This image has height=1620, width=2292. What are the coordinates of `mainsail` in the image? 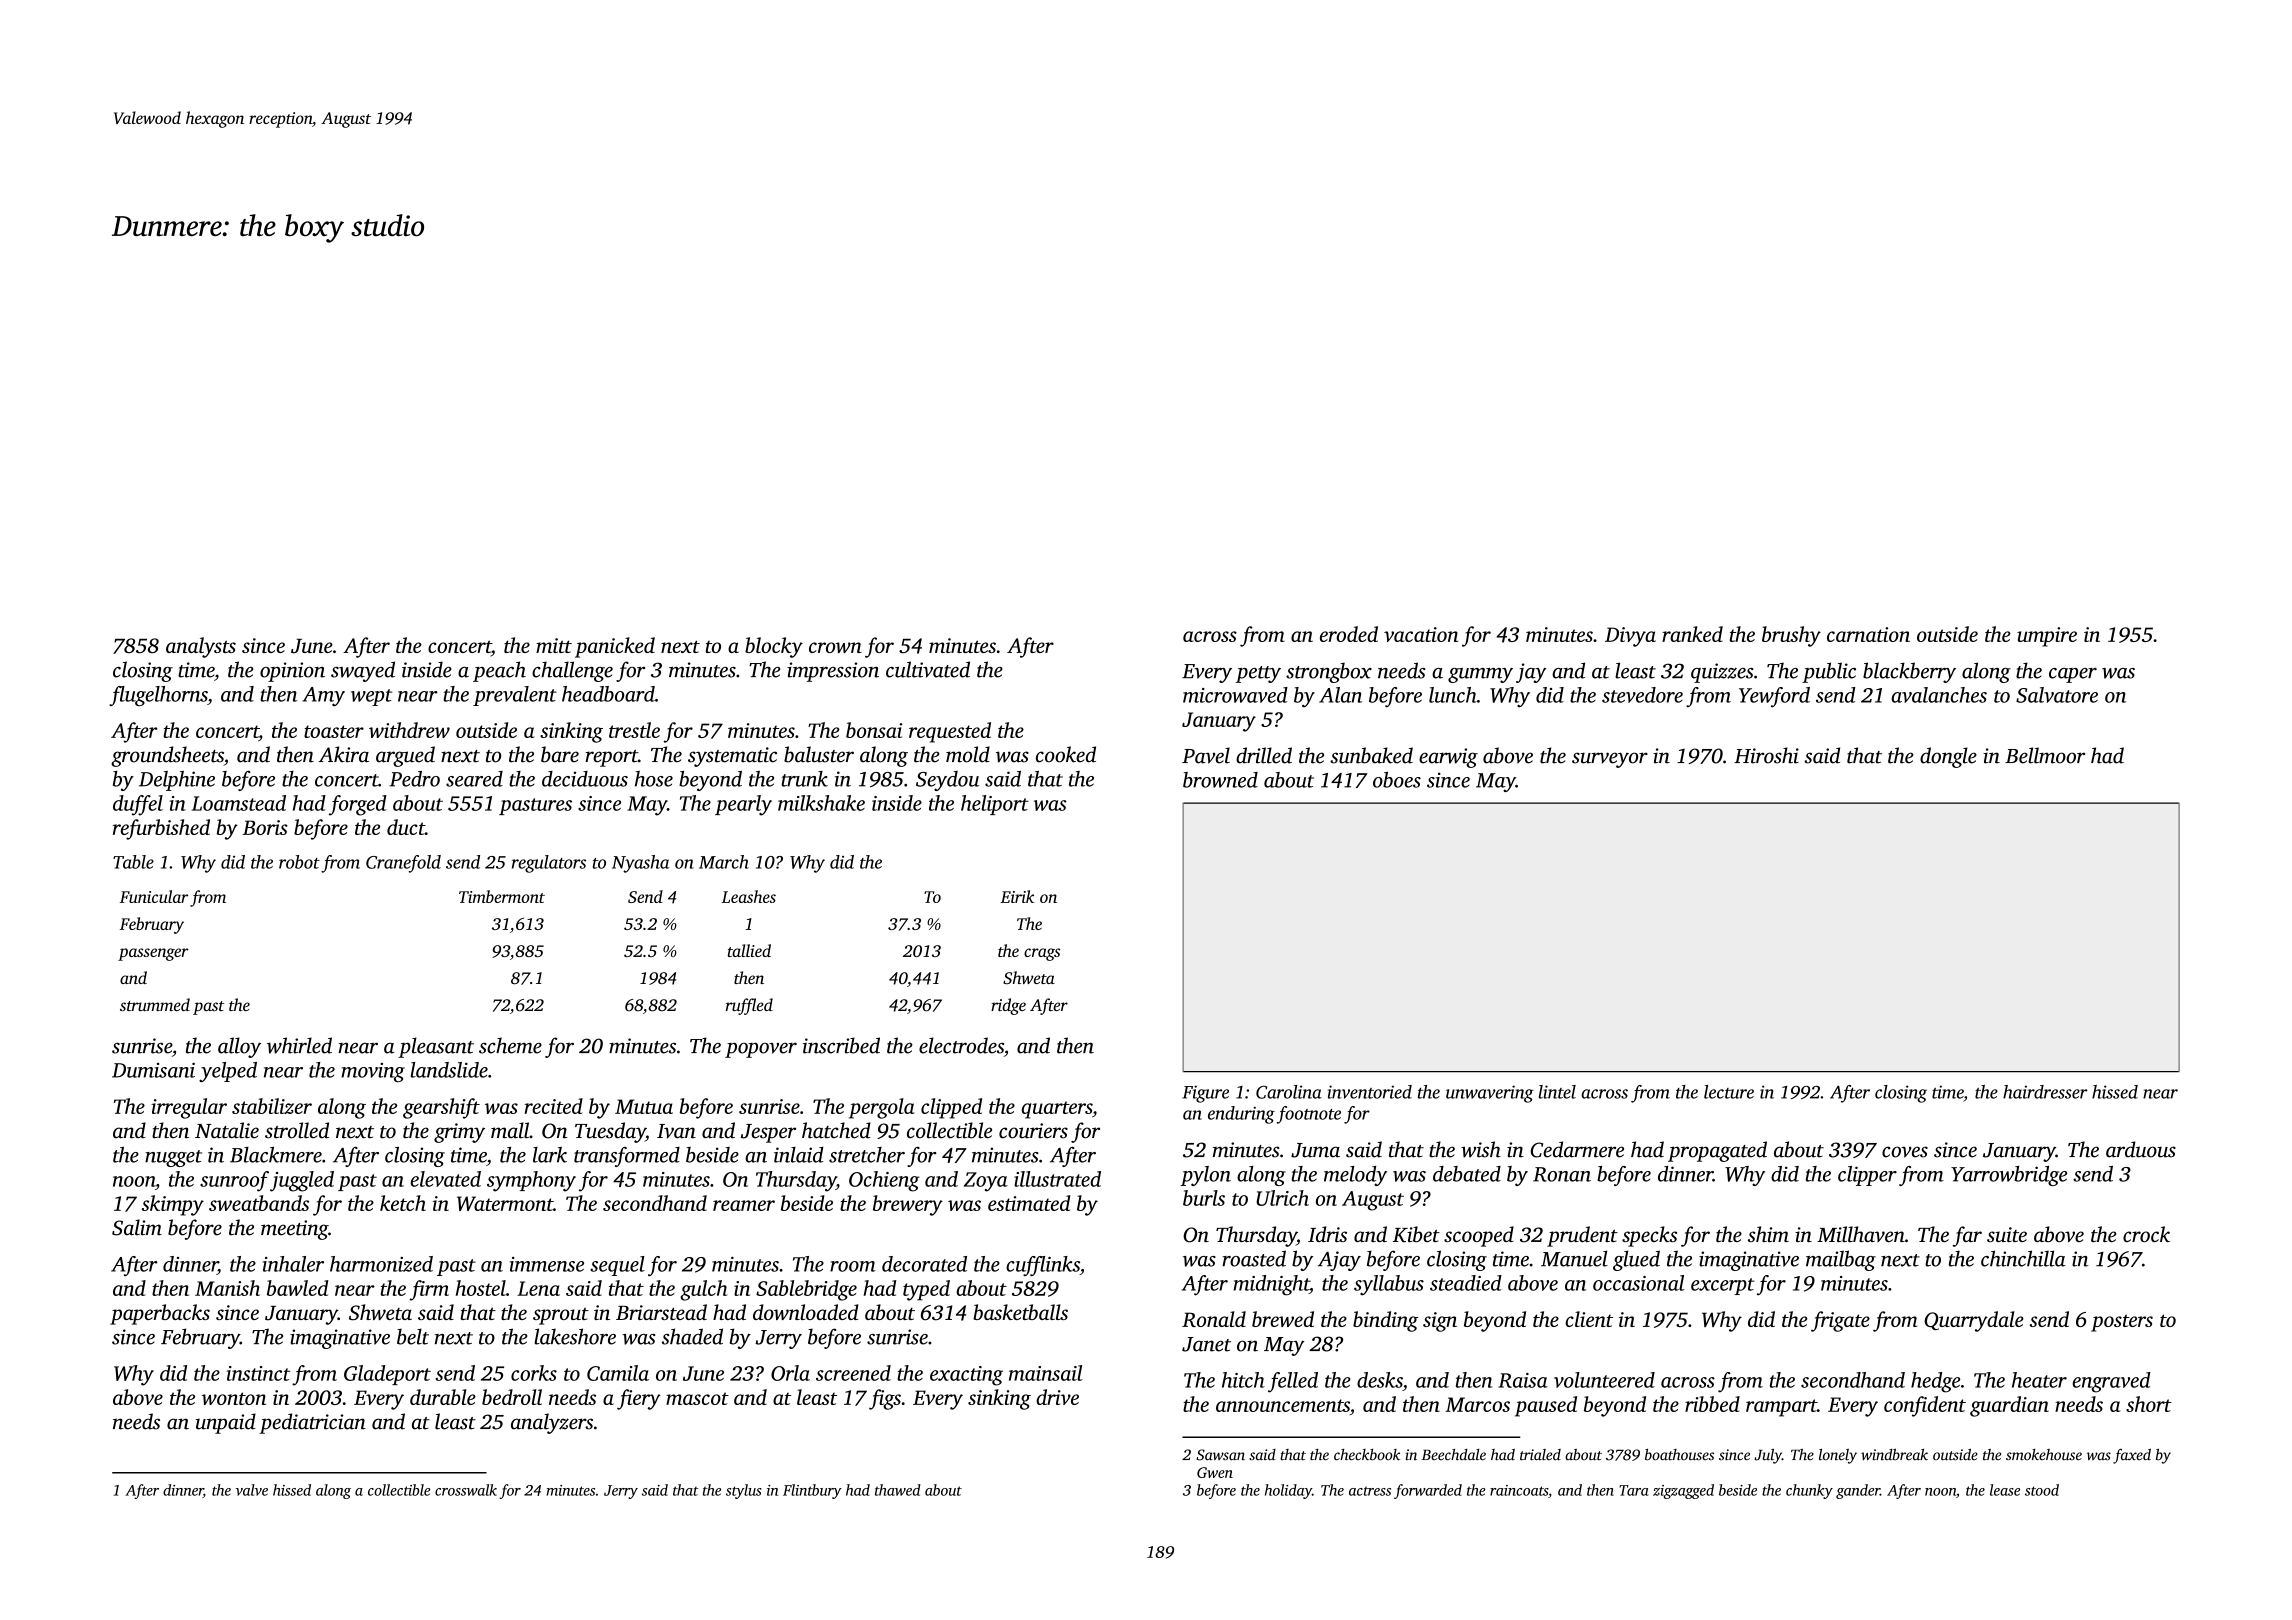 It's located at (1046, 1373).
